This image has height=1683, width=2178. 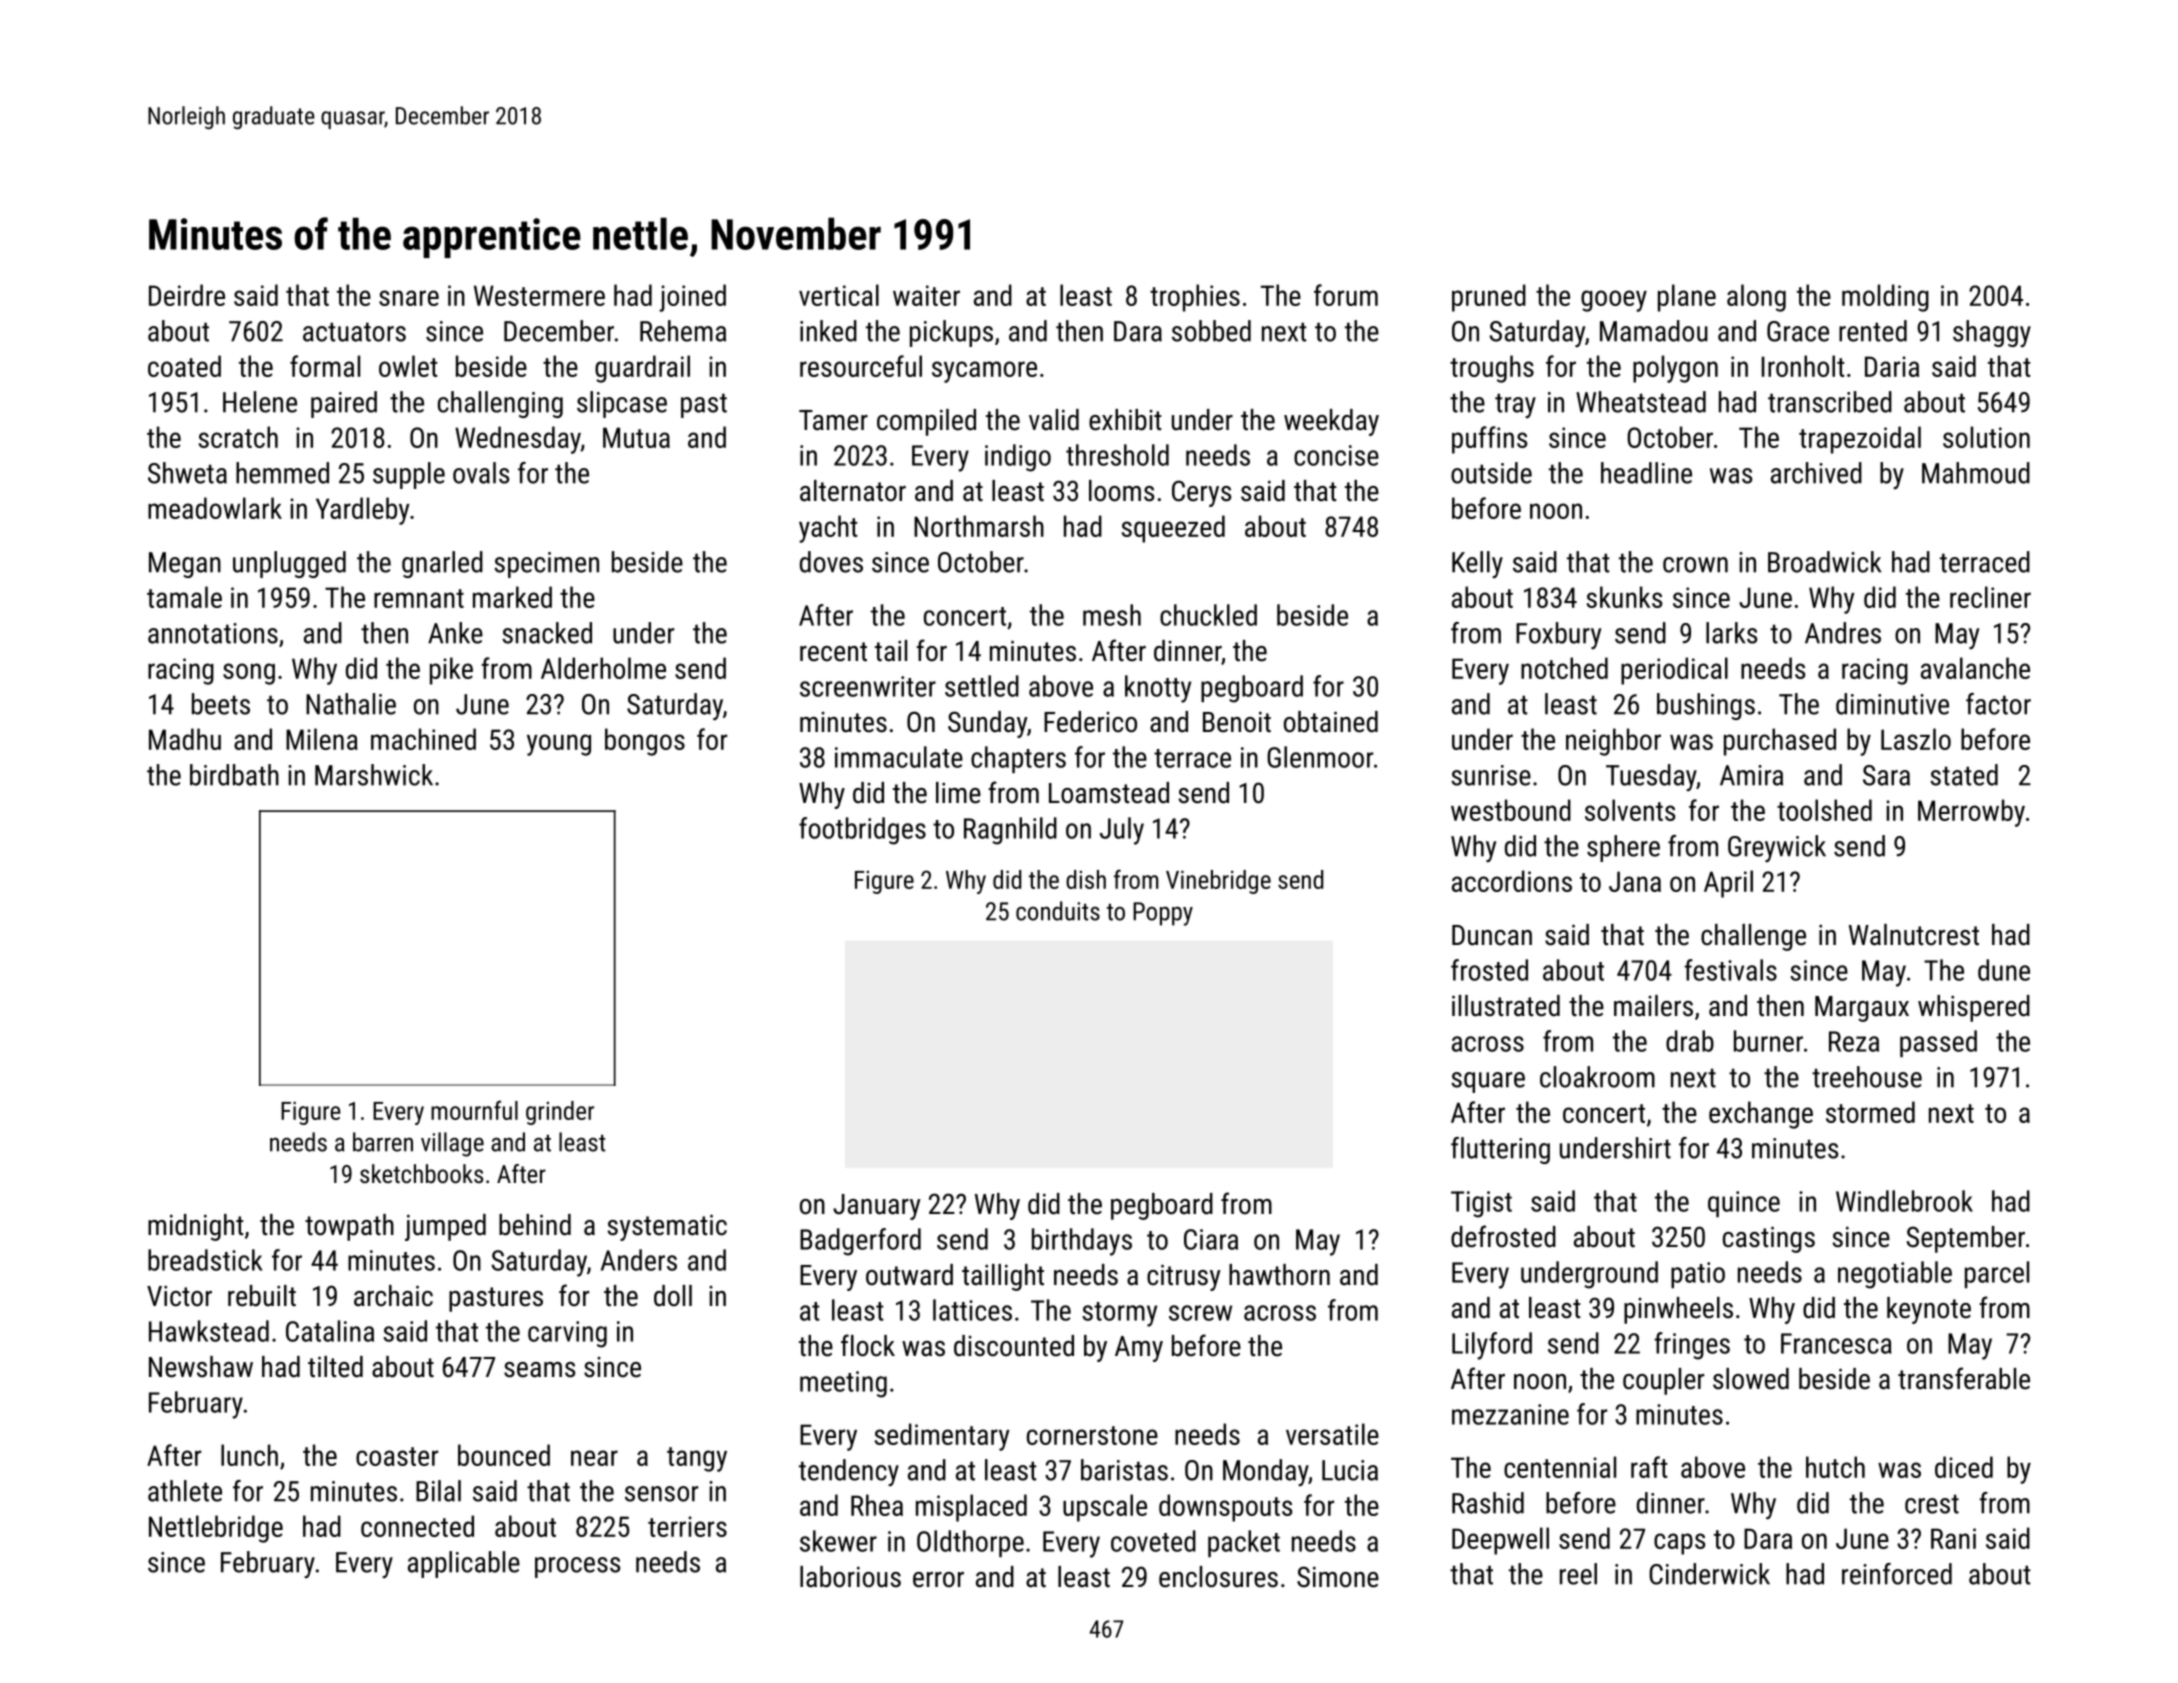 I want to click on waiter, so click(x=926, y=295).
